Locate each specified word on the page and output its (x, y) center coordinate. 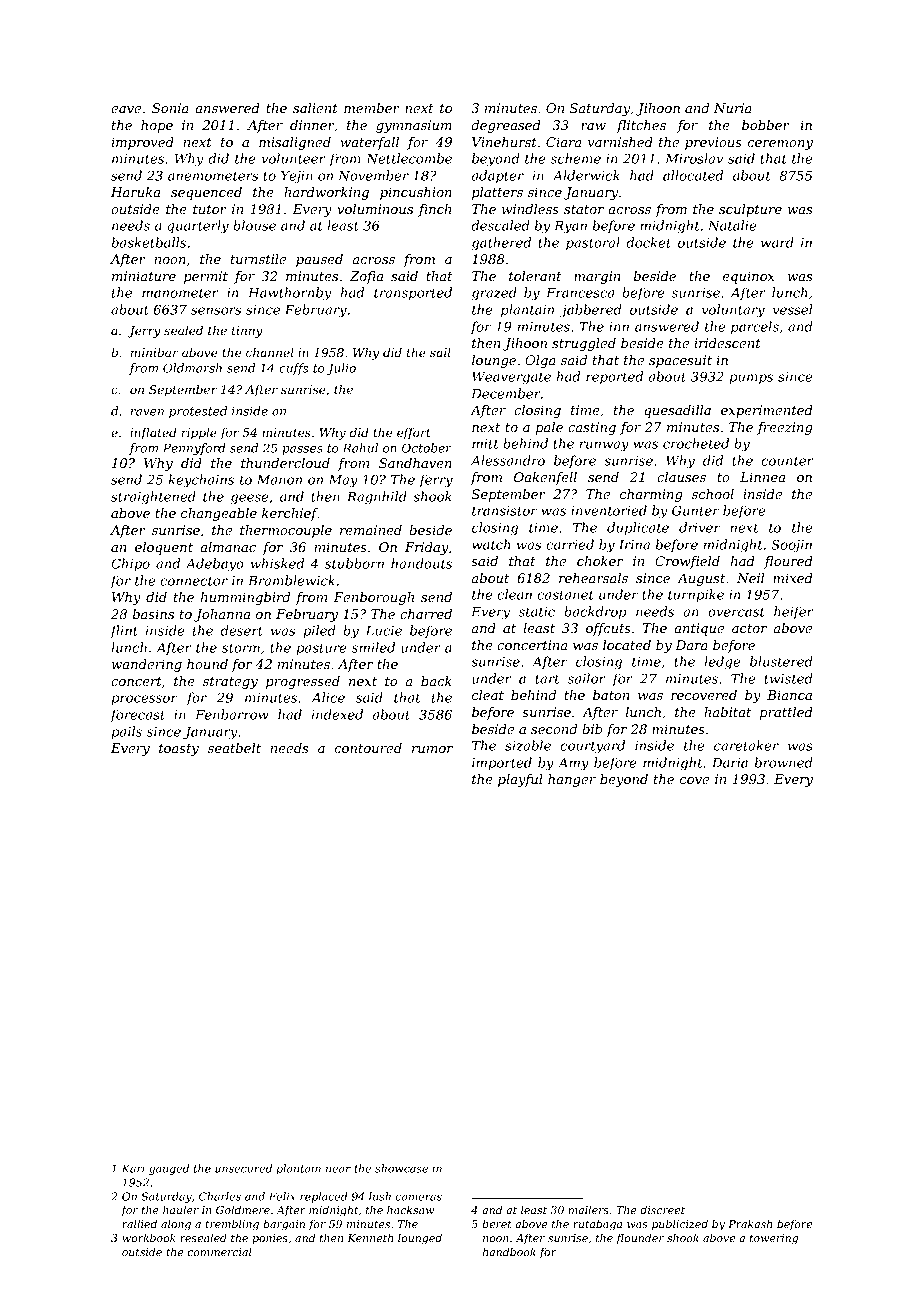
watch (491, 544)
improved (142, 143)
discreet (662, 1209)
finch (434, 210)
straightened (153, 498)
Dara (691, 645)
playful (520, 780)
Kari (133, 1168)
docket (648, 242)
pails (126, 732)
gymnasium (414, 126)
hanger (572, 780)
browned (783, 762)
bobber (766, 125)
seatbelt (234, 748)
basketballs (148, 242)
